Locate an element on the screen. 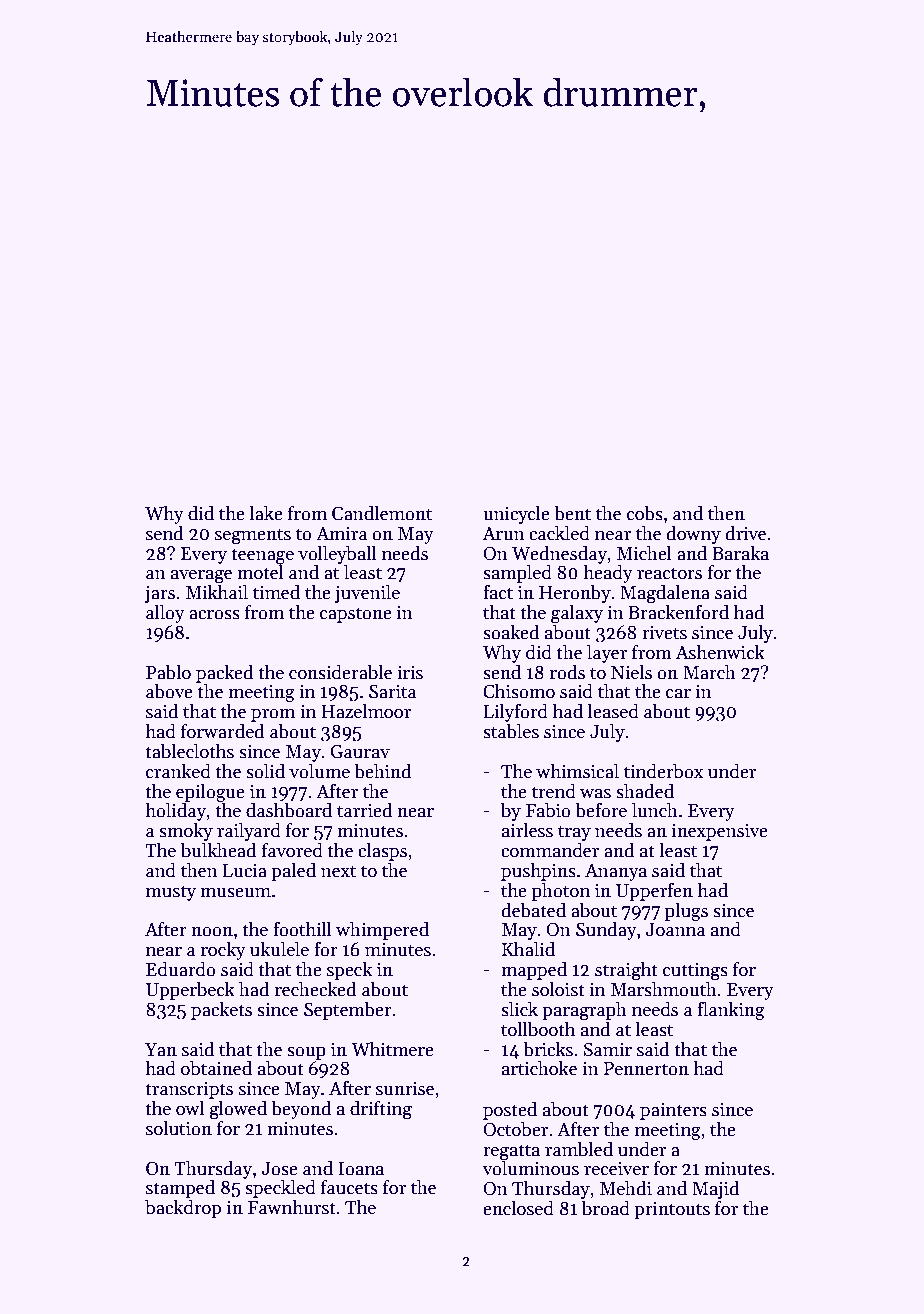  artichoke is located at coordinates (539, 1068).
